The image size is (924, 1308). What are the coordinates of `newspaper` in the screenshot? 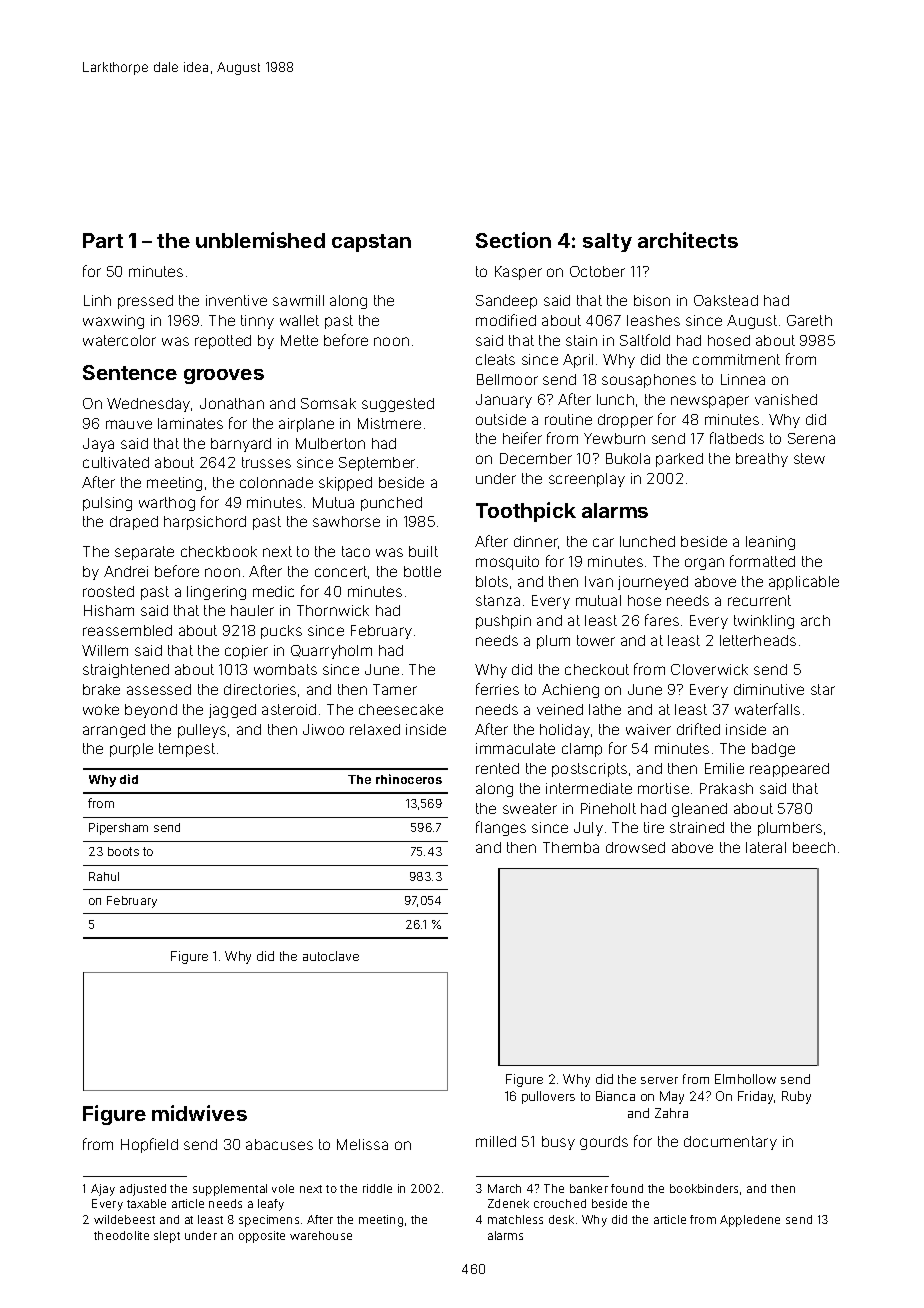 It's located at (710, 402).
